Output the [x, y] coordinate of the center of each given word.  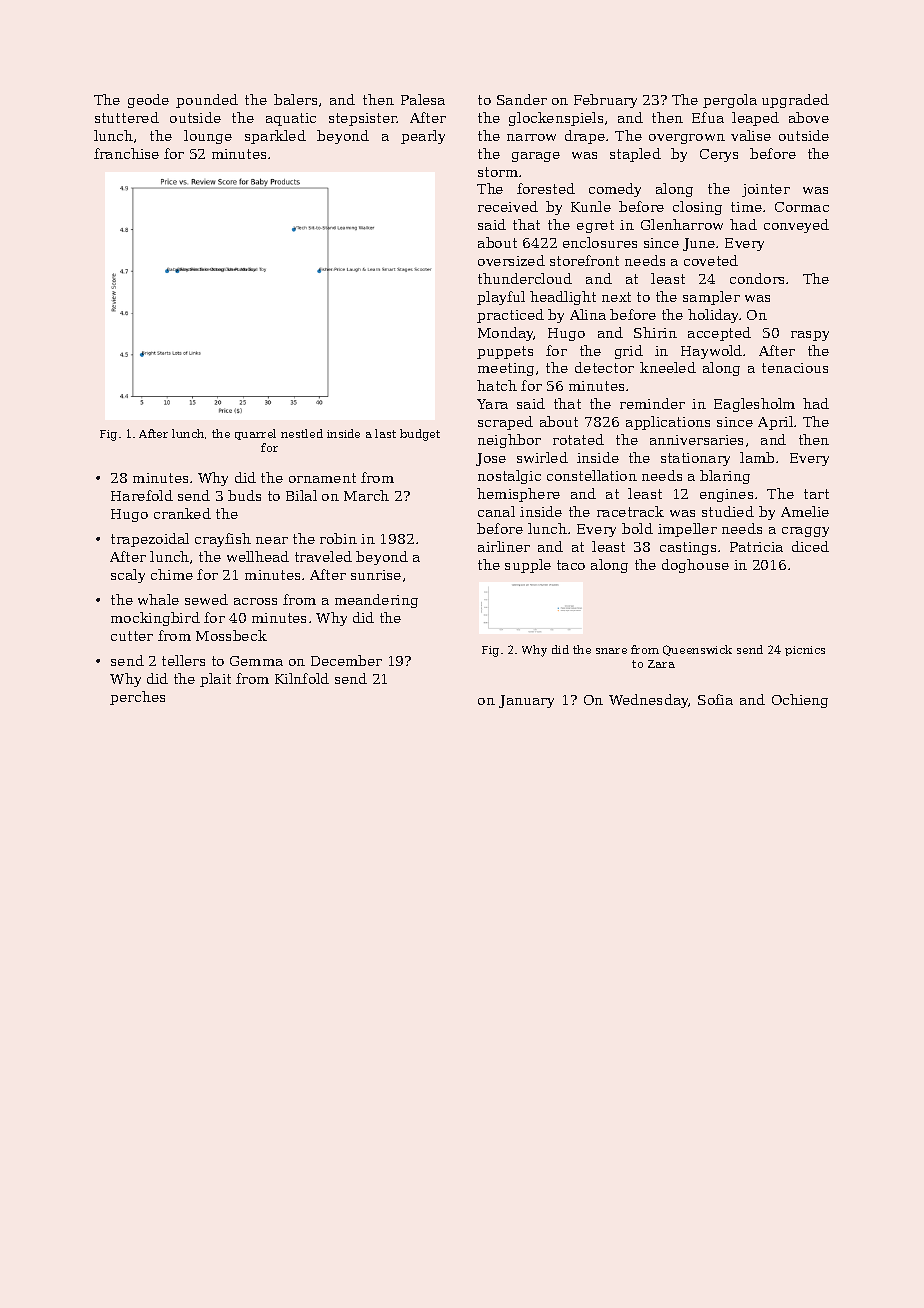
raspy [810, 336]
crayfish [223, 540]
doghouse [695, 566]
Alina [588, 314]
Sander [522, 99]
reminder [652, 403]
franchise [126, 153]
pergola [730, 101]
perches [137, 698]
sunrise [376, 575]
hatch [497, 385]
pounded [207, 101]
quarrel [255, 434]
